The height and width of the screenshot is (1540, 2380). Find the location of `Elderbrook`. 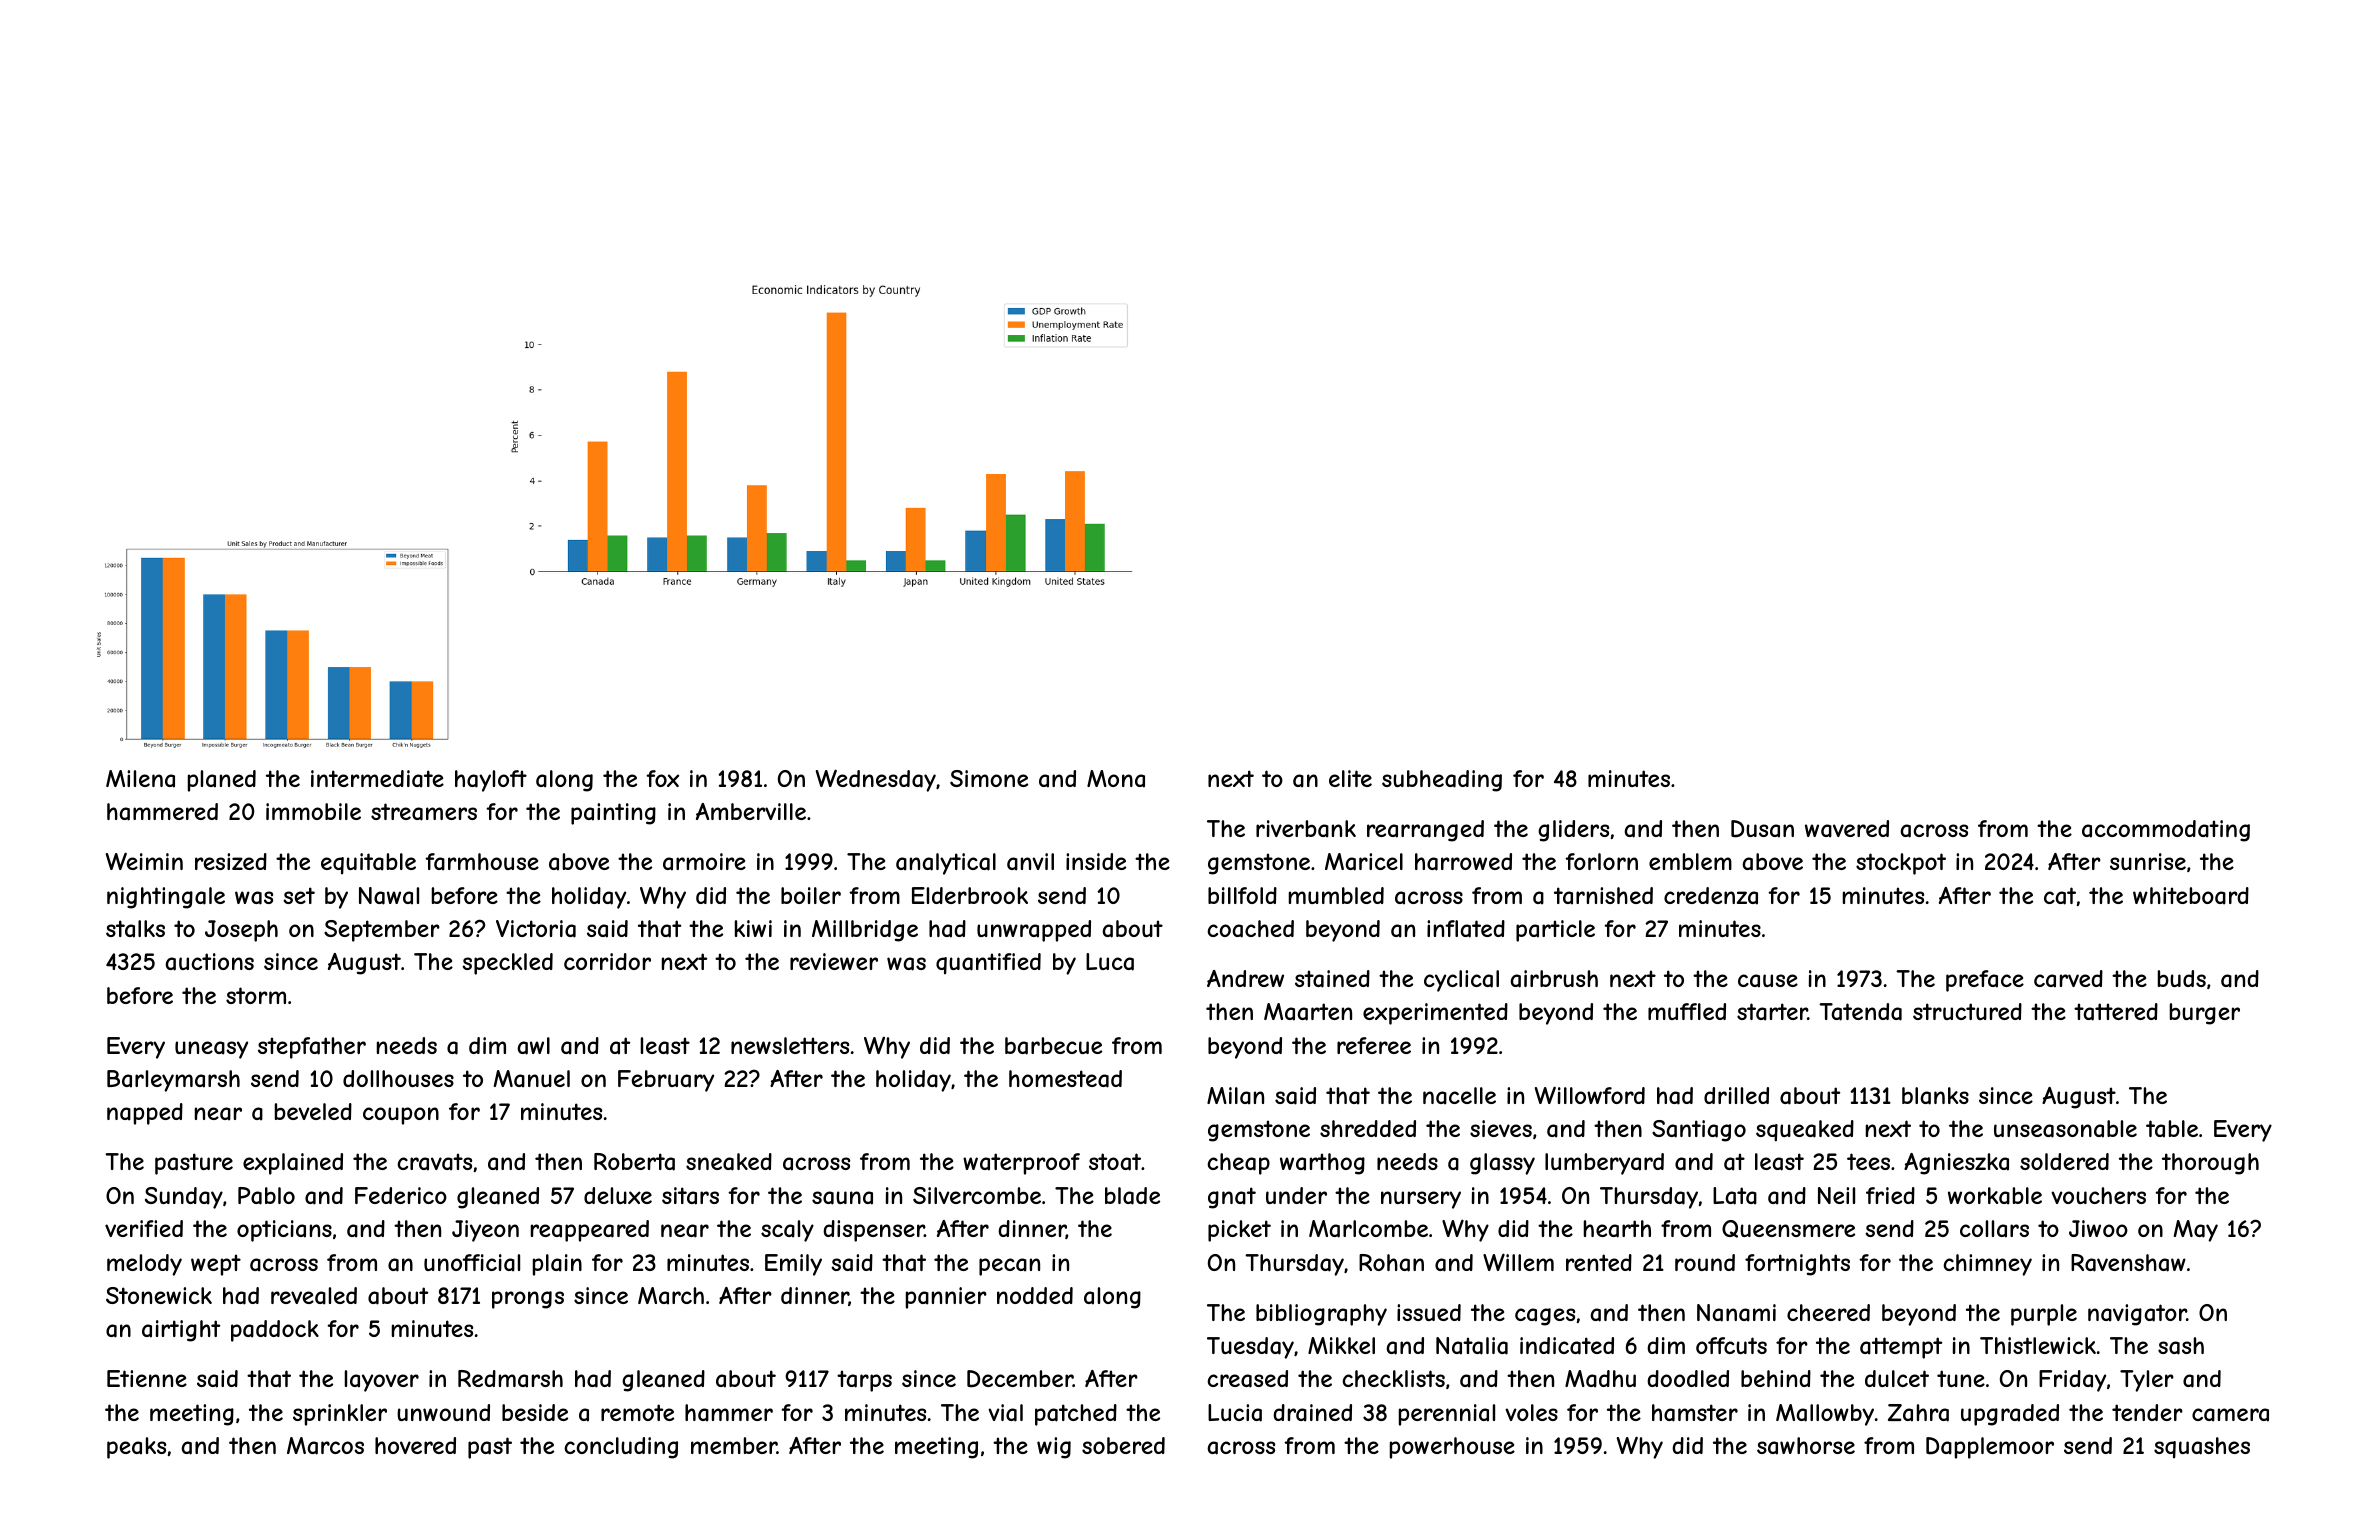

Elderbrook is located at coordinates (970, 895).
